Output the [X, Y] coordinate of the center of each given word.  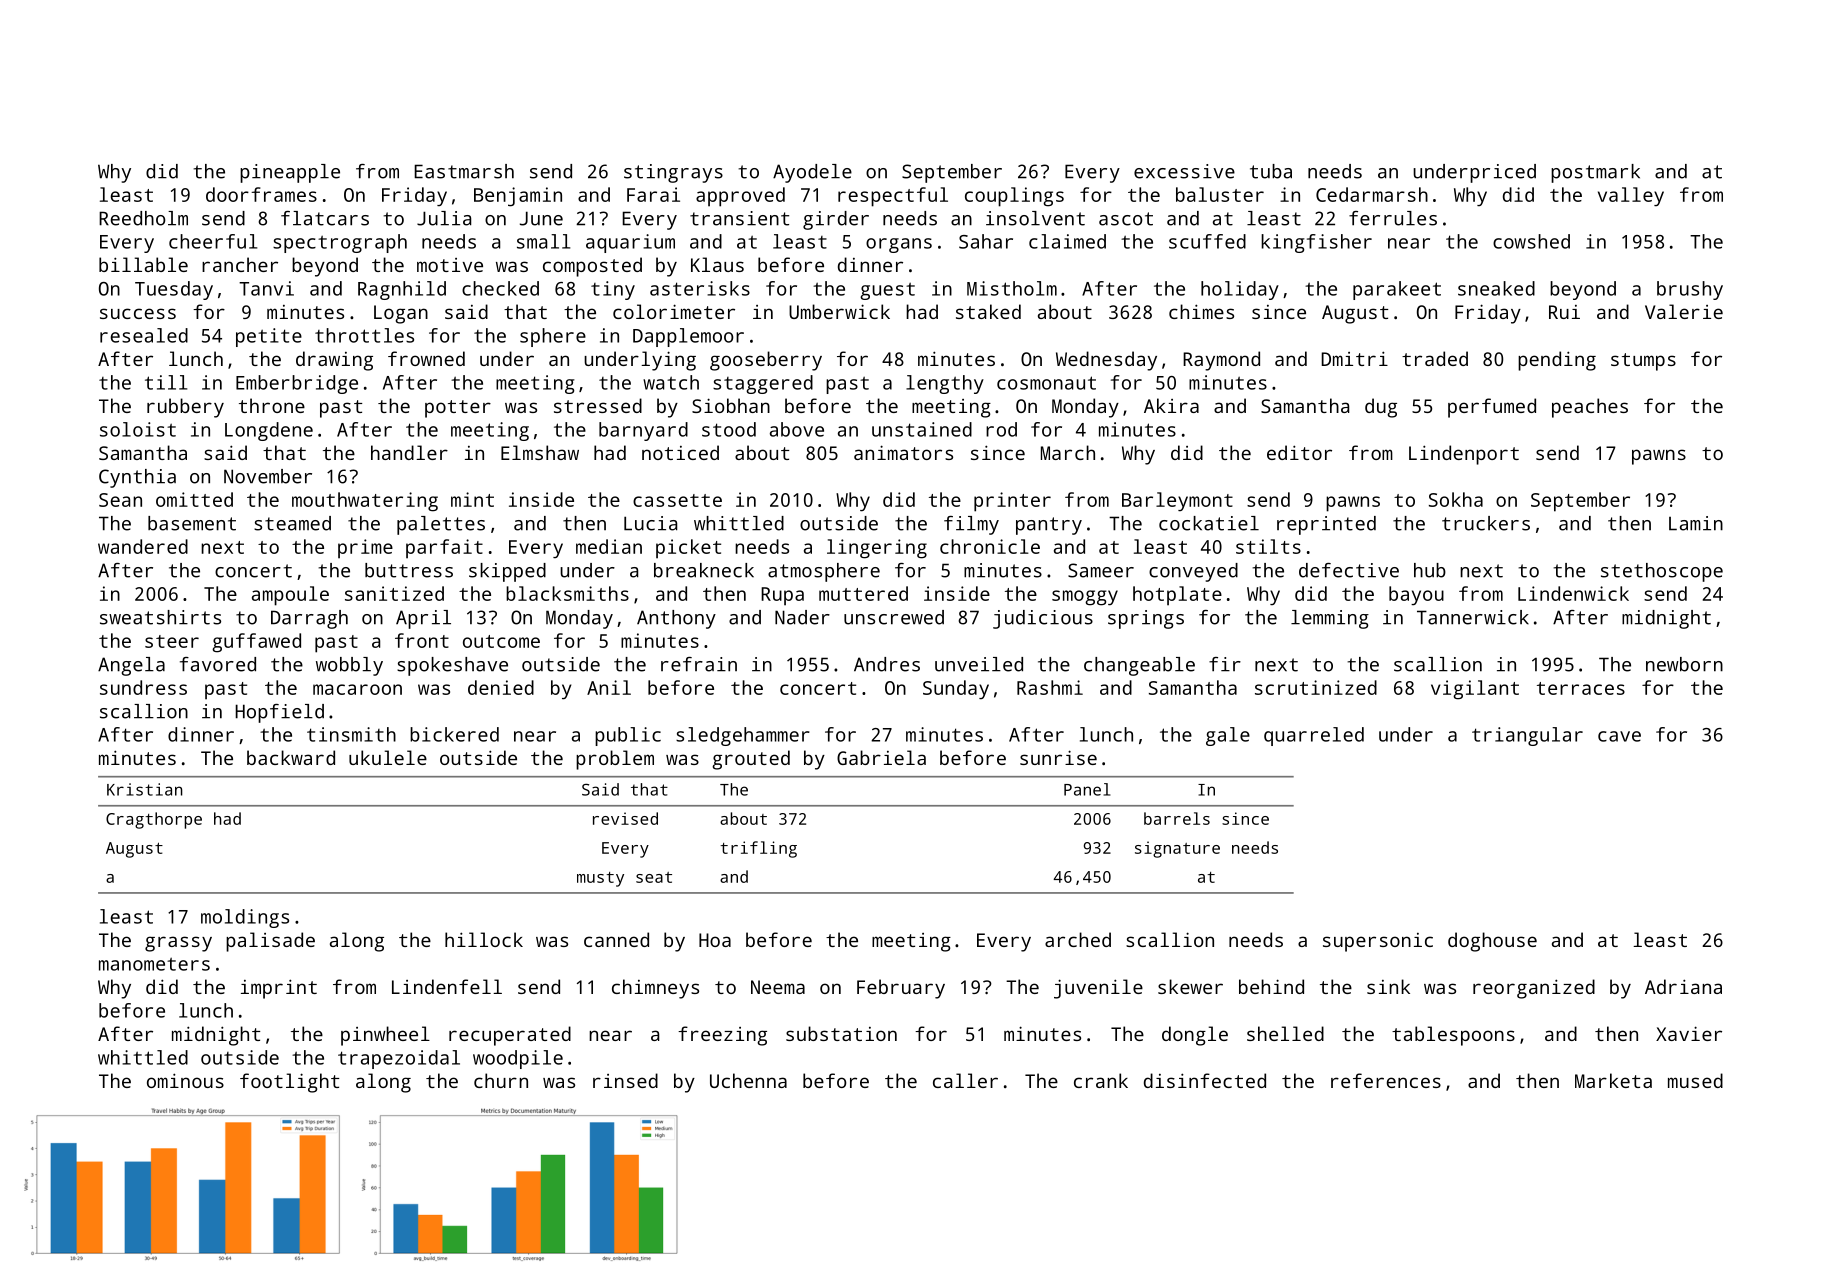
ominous [185, 1080]
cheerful [213, 241]
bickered [454, 734]
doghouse [1492, 942]
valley [1631, 196]
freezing [722, 1036]
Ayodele [812, 173]
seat [654, 877]
